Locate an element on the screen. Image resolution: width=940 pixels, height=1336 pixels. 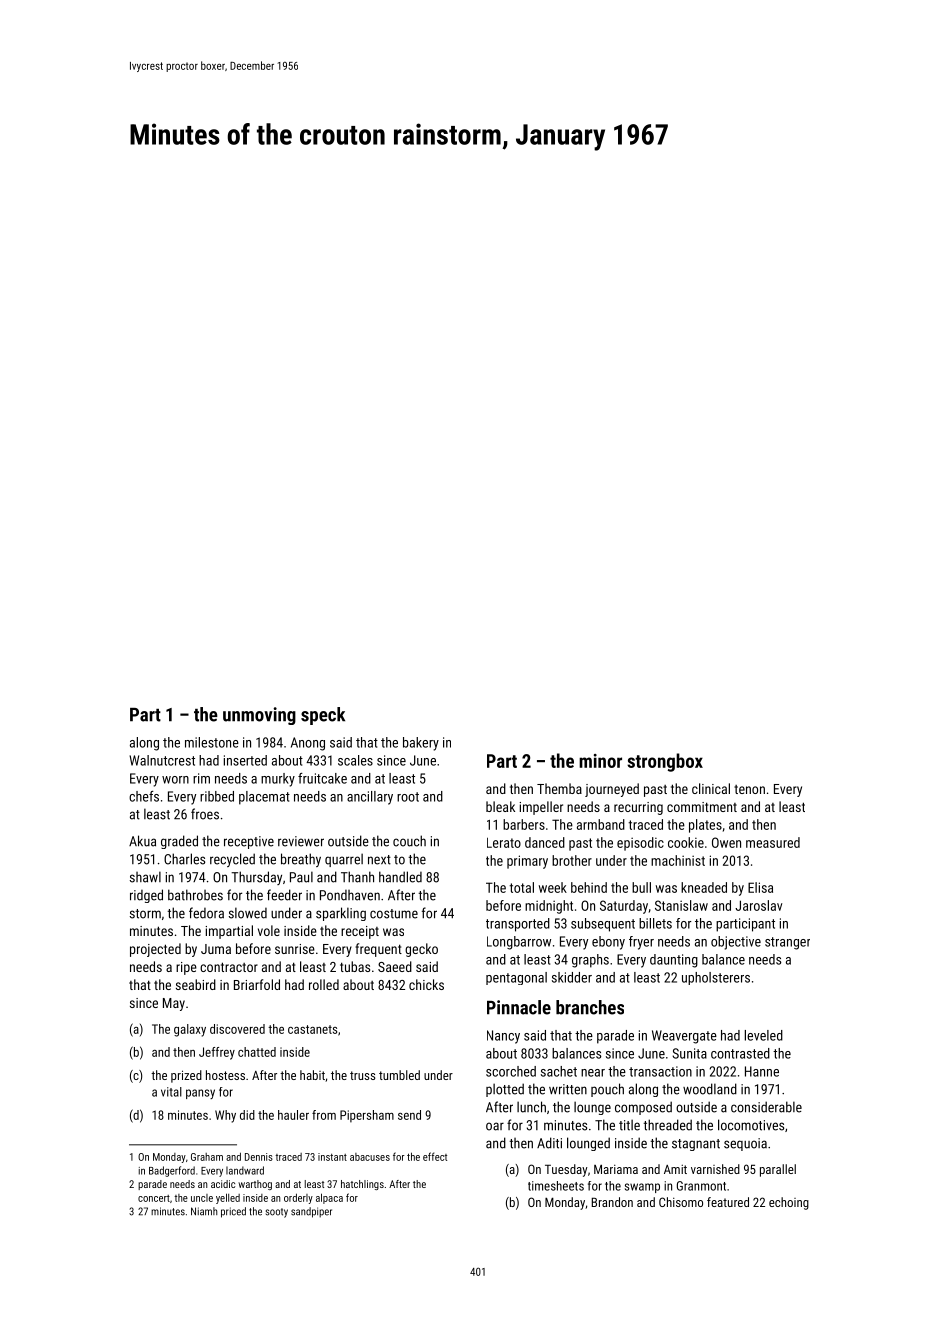
Nancy is located at coordinates (503, 1037).
